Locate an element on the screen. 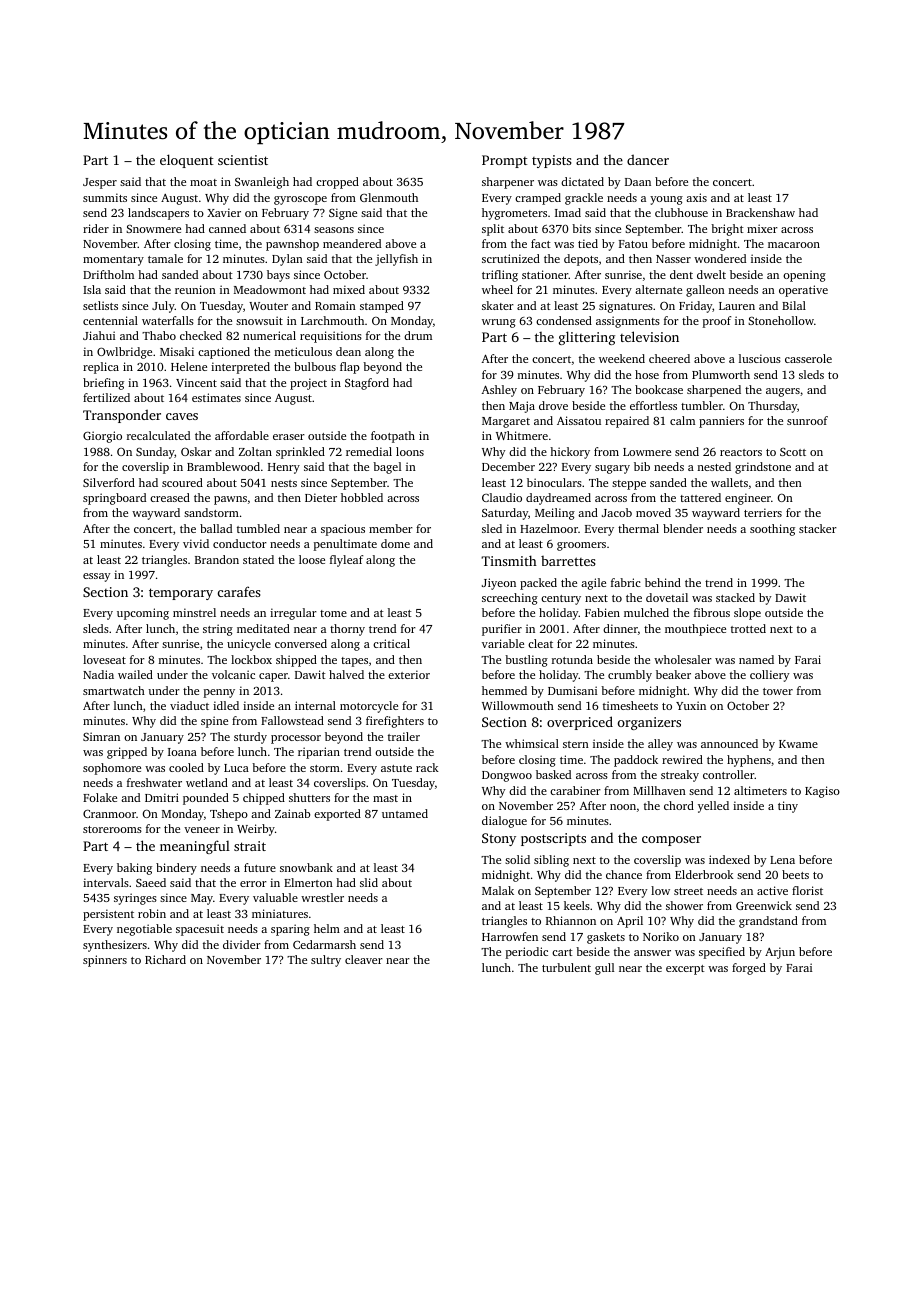 This screenshot has height=1308, width=924. canned is located at coordinates (227, 228).
